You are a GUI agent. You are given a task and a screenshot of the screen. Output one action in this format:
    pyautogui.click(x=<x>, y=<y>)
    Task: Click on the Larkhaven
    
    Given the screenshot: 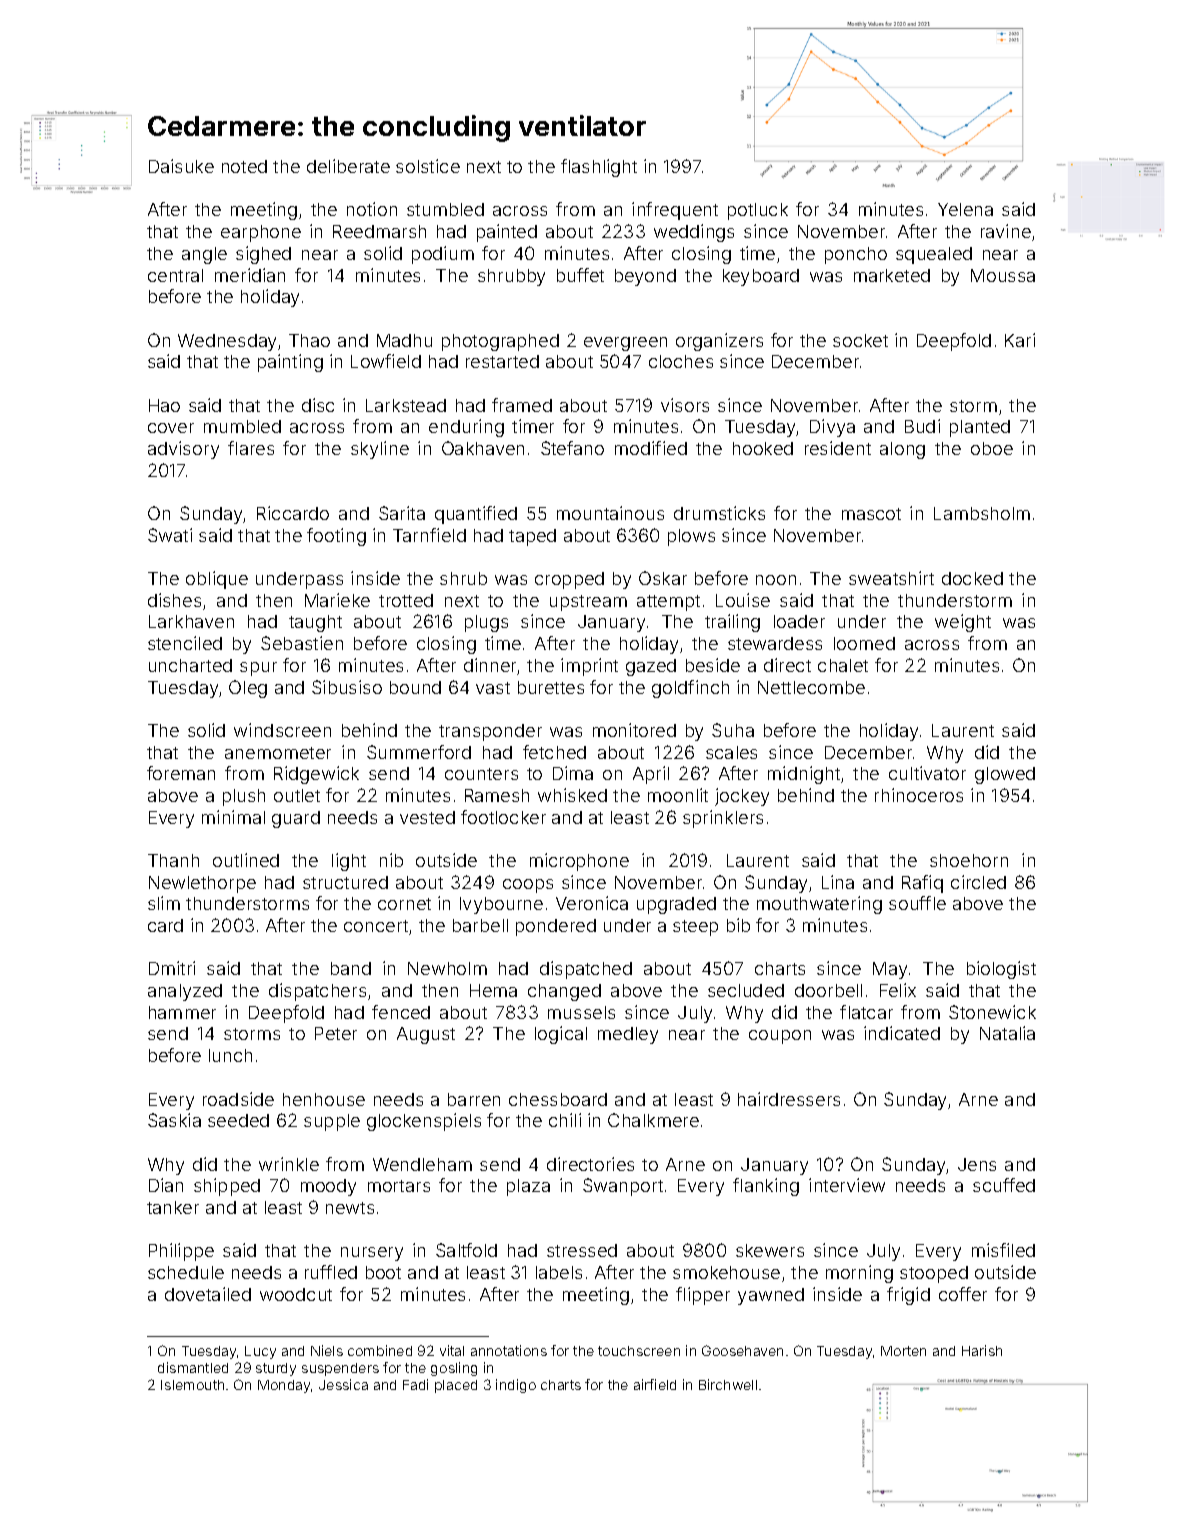 What is the action you would take?
    pyautogui.click(x=191, y=621)
